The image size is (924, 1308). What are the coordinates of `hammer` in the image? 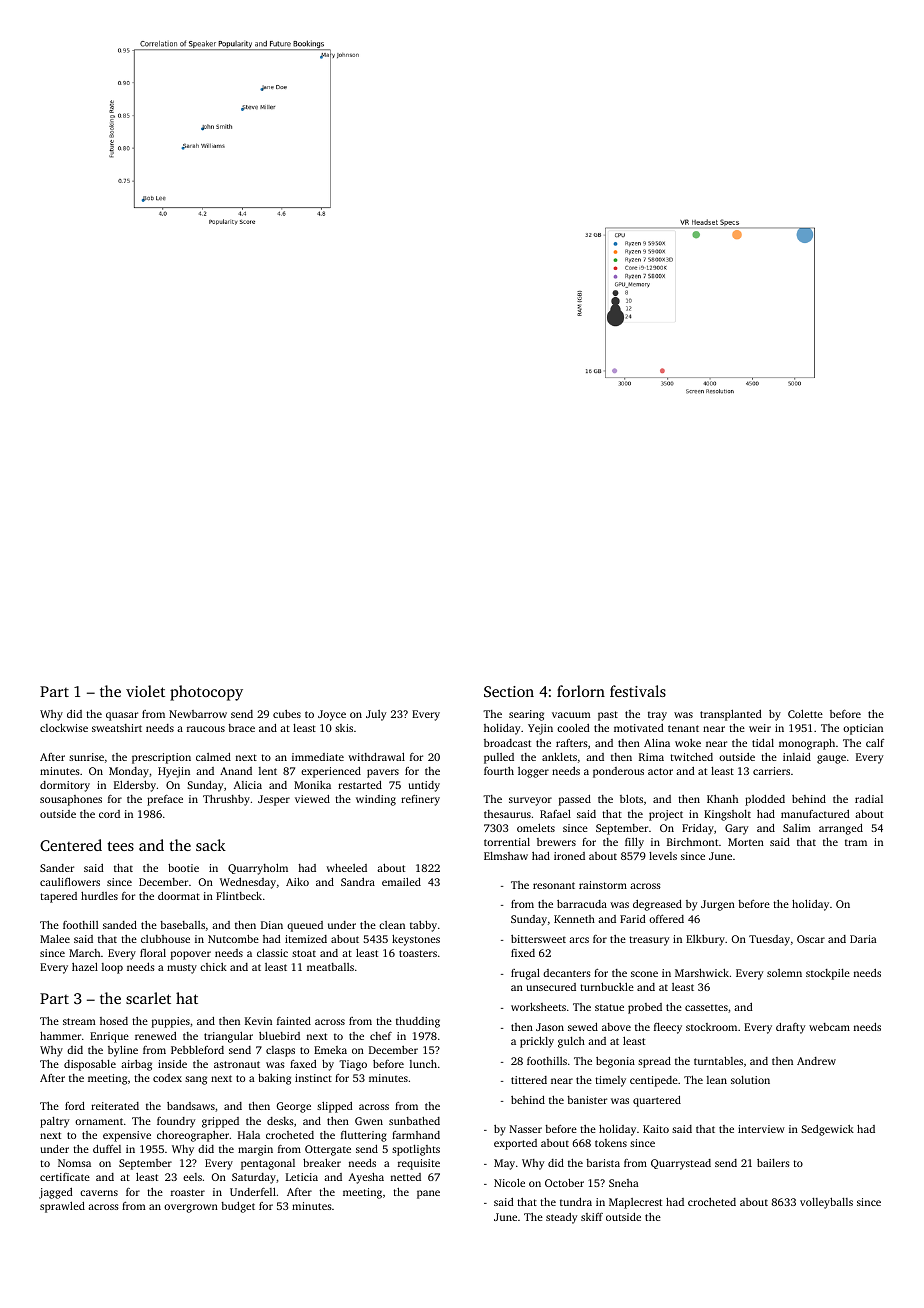 It's located at (60, 1036).
